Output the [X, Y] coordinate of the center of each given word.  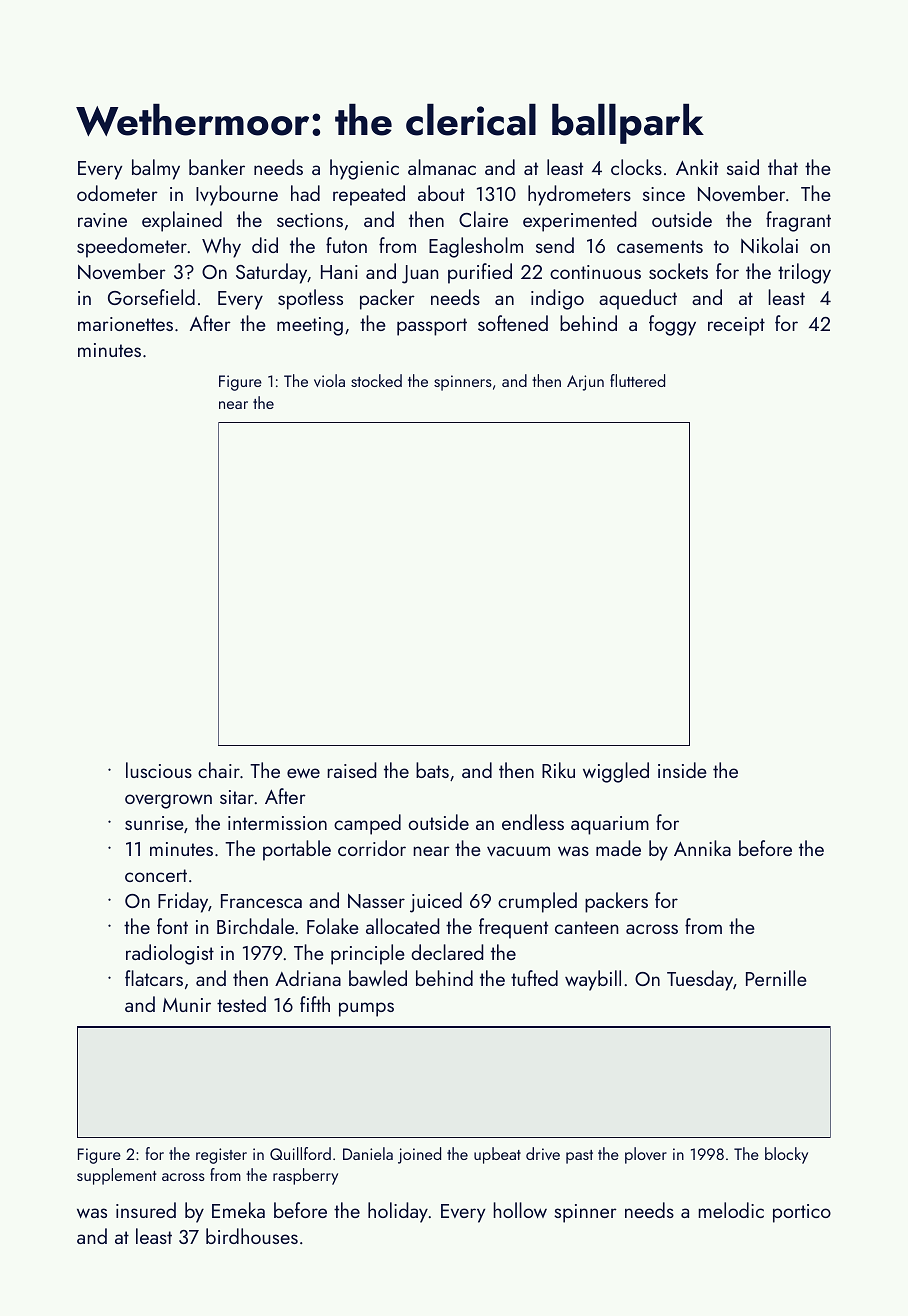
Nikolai [769, 245]
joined [419, 1155]
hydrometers [579, 195]
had [305, 193]
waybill [593, 980]
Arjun [585, 383]
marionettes [125, 324]
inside [682, 770]
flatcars [154, 978]
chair [219, 770]
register [221, 1156]
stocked [376, 380]
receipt [736, 326]
